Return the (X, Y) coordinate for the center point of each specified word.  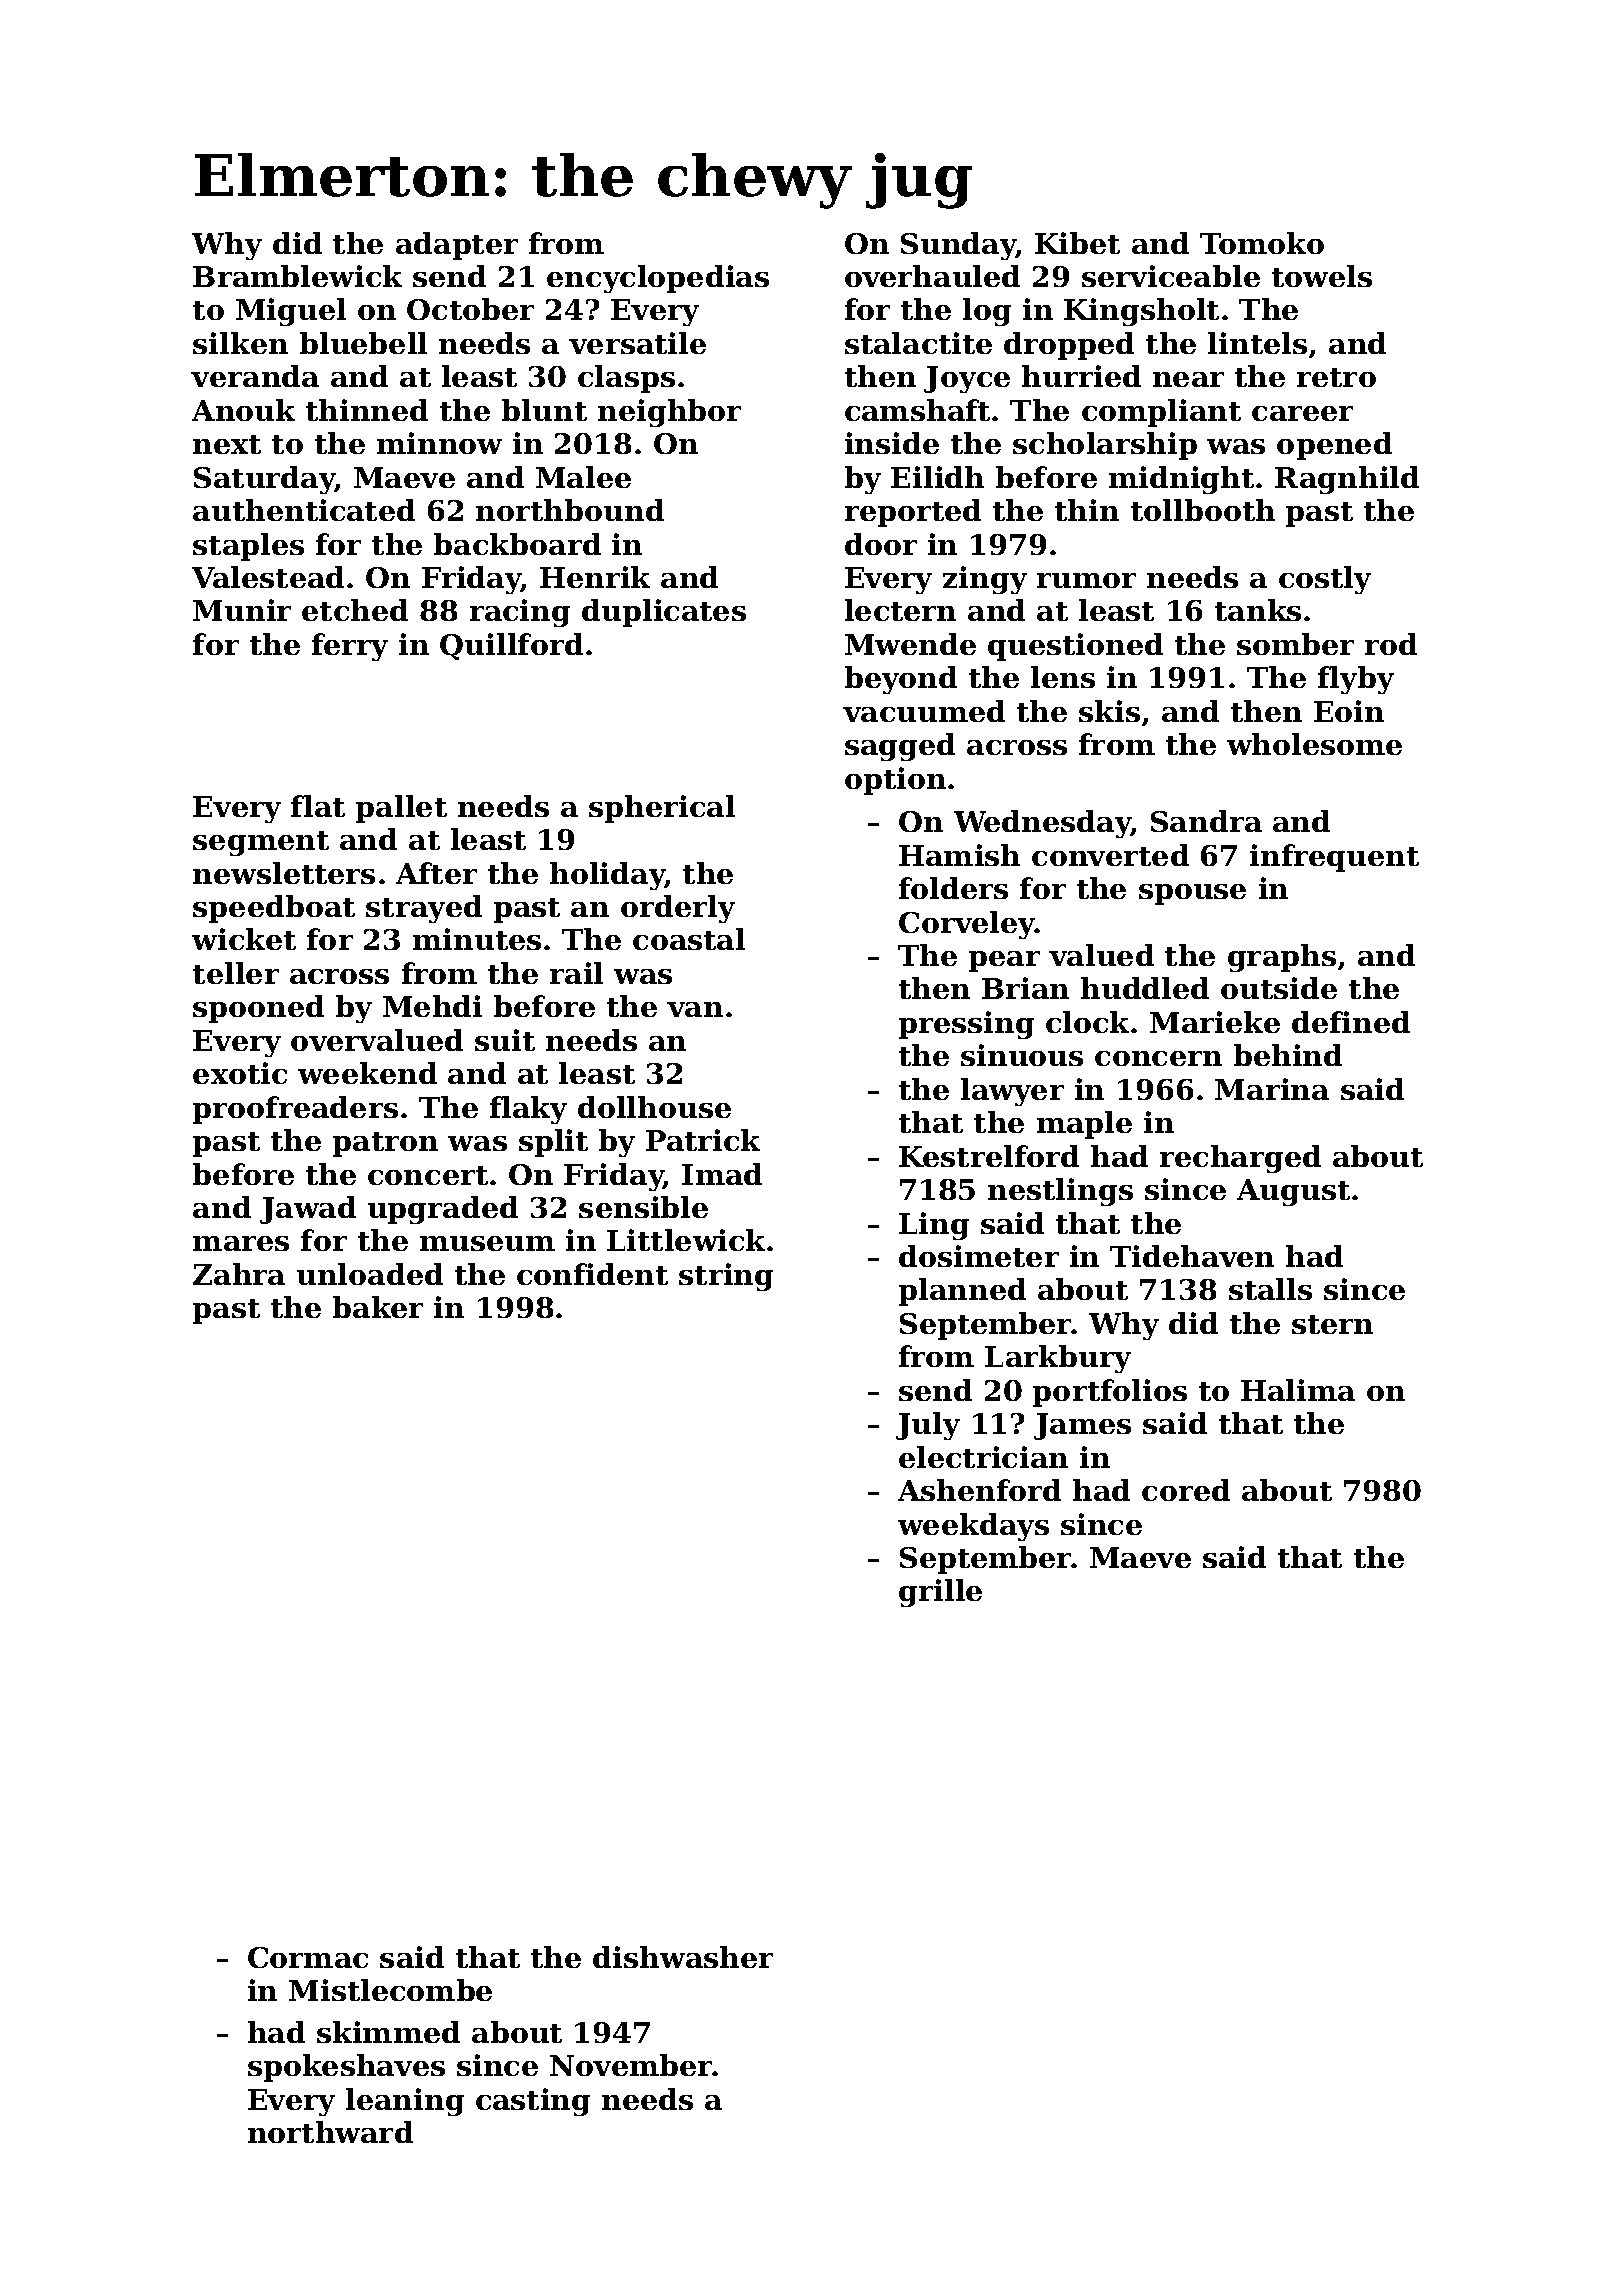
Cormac (308, 1957)
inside (892, 443)
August (1293, 1192)
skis (1109, 711)
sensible (643, 1207)
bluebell (363, 343)
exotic (240, 1073)
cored (1186, 1490)
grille (940, 1593)
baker (378, 1307)
